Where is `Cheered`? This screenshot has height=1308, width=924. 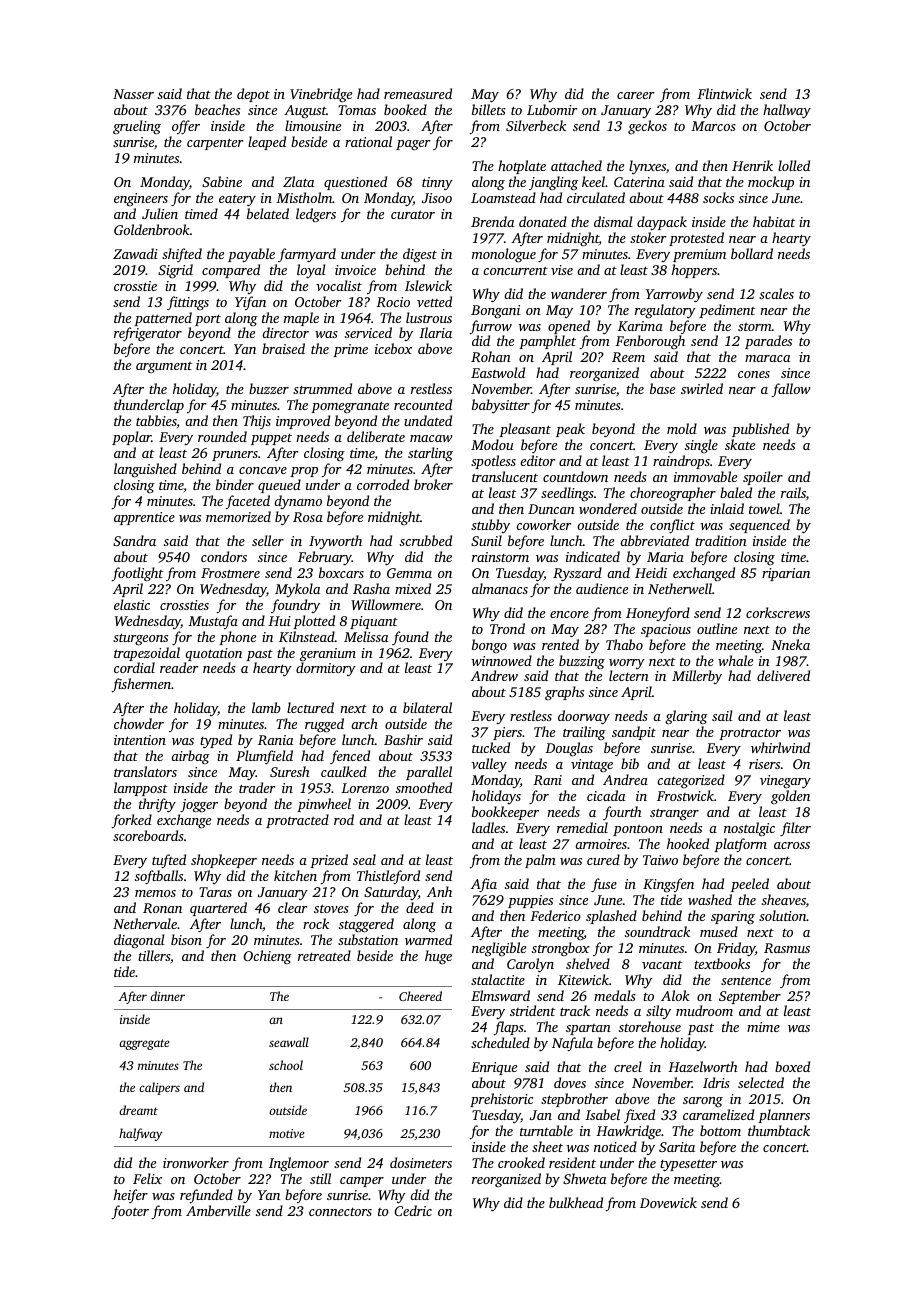 Cheered is located at coordinates (420, 996).
